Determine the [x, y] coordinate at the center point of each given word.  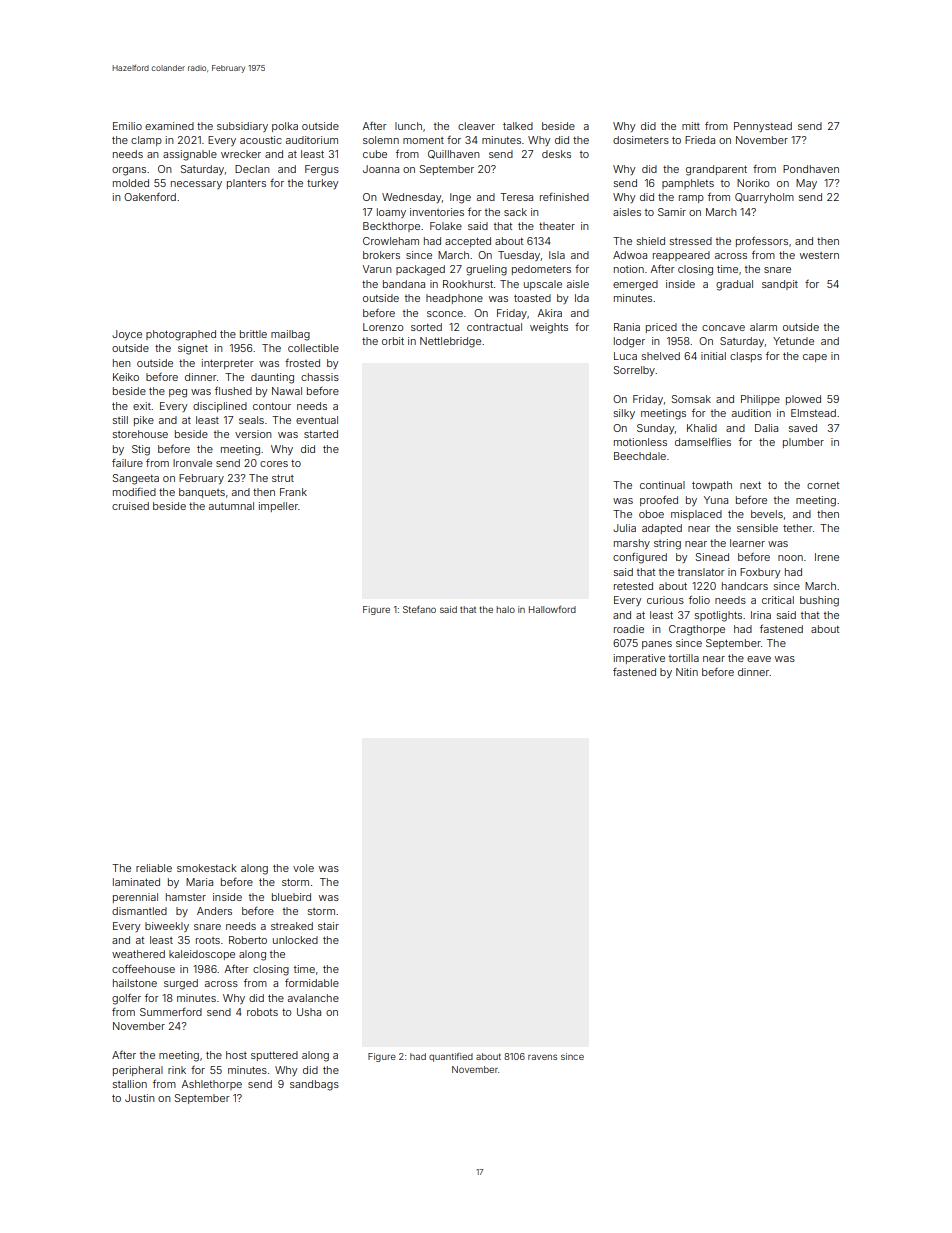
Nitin [687, 672]
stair [328, 926]
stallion [130, 1084]
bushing [819, 601]
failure [127, 463]
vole [303, 868]
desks [556, 154]
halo [505, 609]
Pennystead [763, 127]
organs [129, 171]
